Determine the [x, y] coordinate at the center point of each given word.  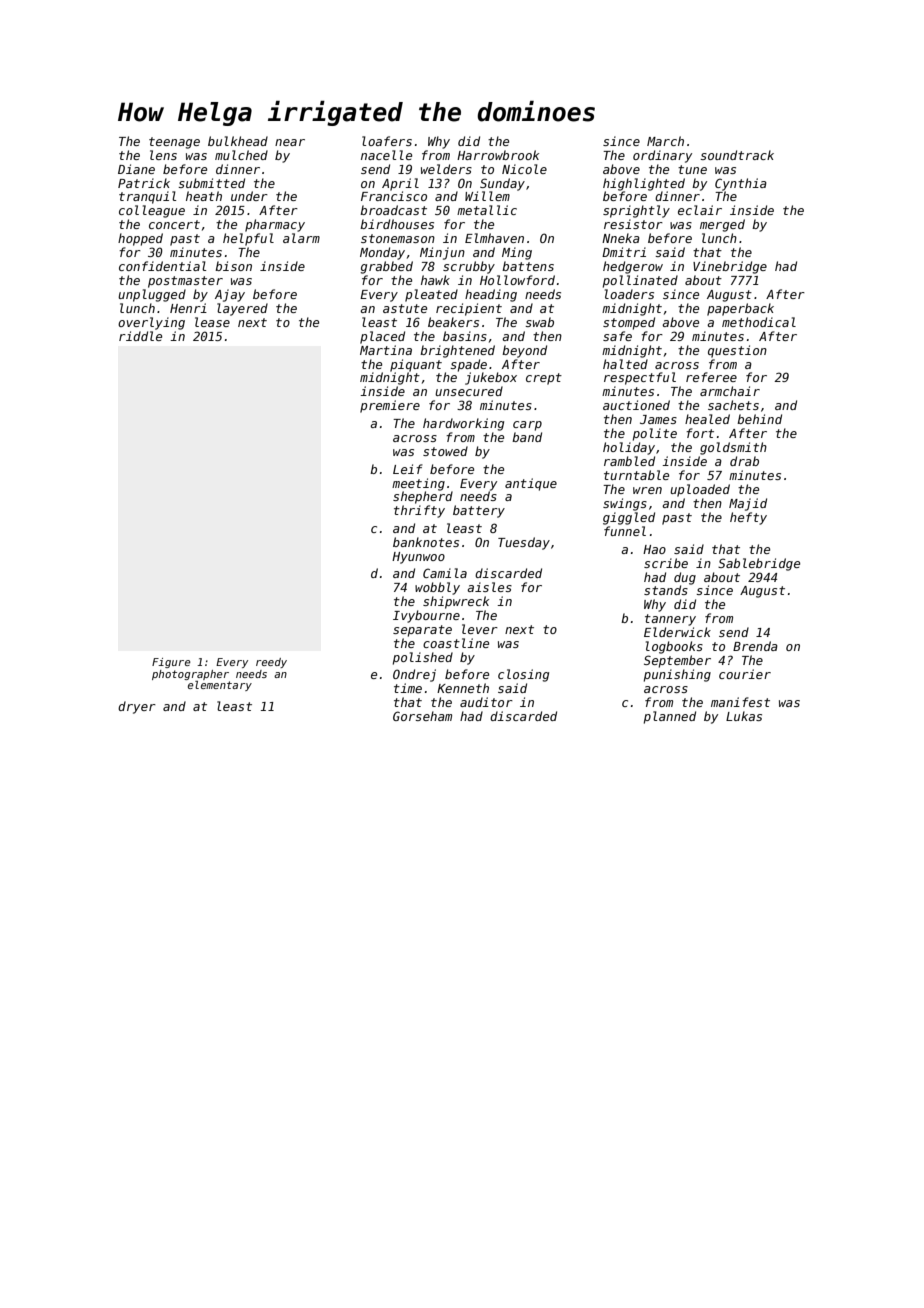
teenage [174, 143]
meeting [418, 484]
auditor [486, 702]
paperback [740, 309]
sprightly [636, 211]
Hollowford [517, 280]
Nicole [524, 169]
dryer [137, 707]
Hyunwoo [418, 558]
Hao [654, 549]
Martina [386, 350]
